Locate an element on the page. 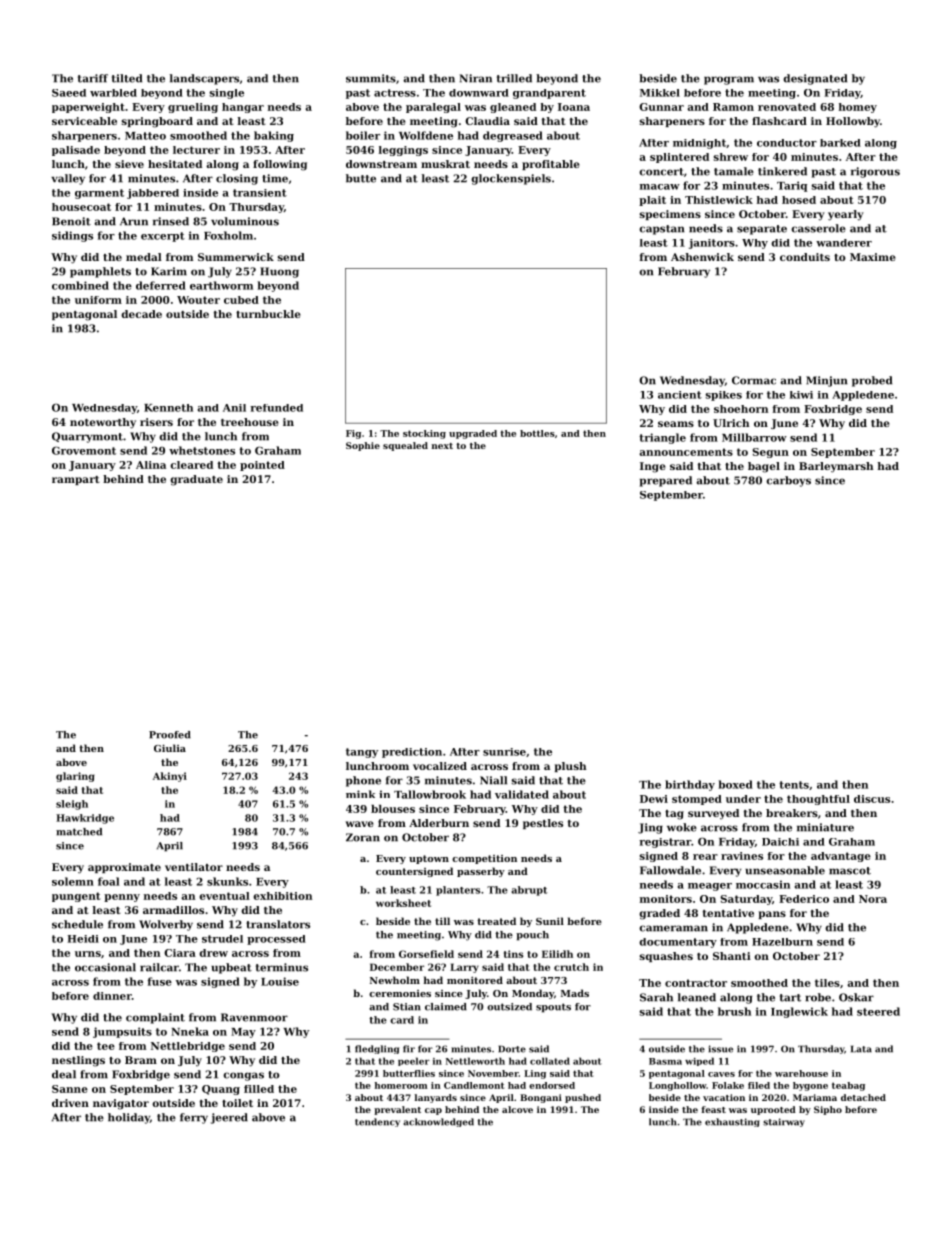 The height and width of the document is (1233, 952). decade is located at coordinates (141, 314).
